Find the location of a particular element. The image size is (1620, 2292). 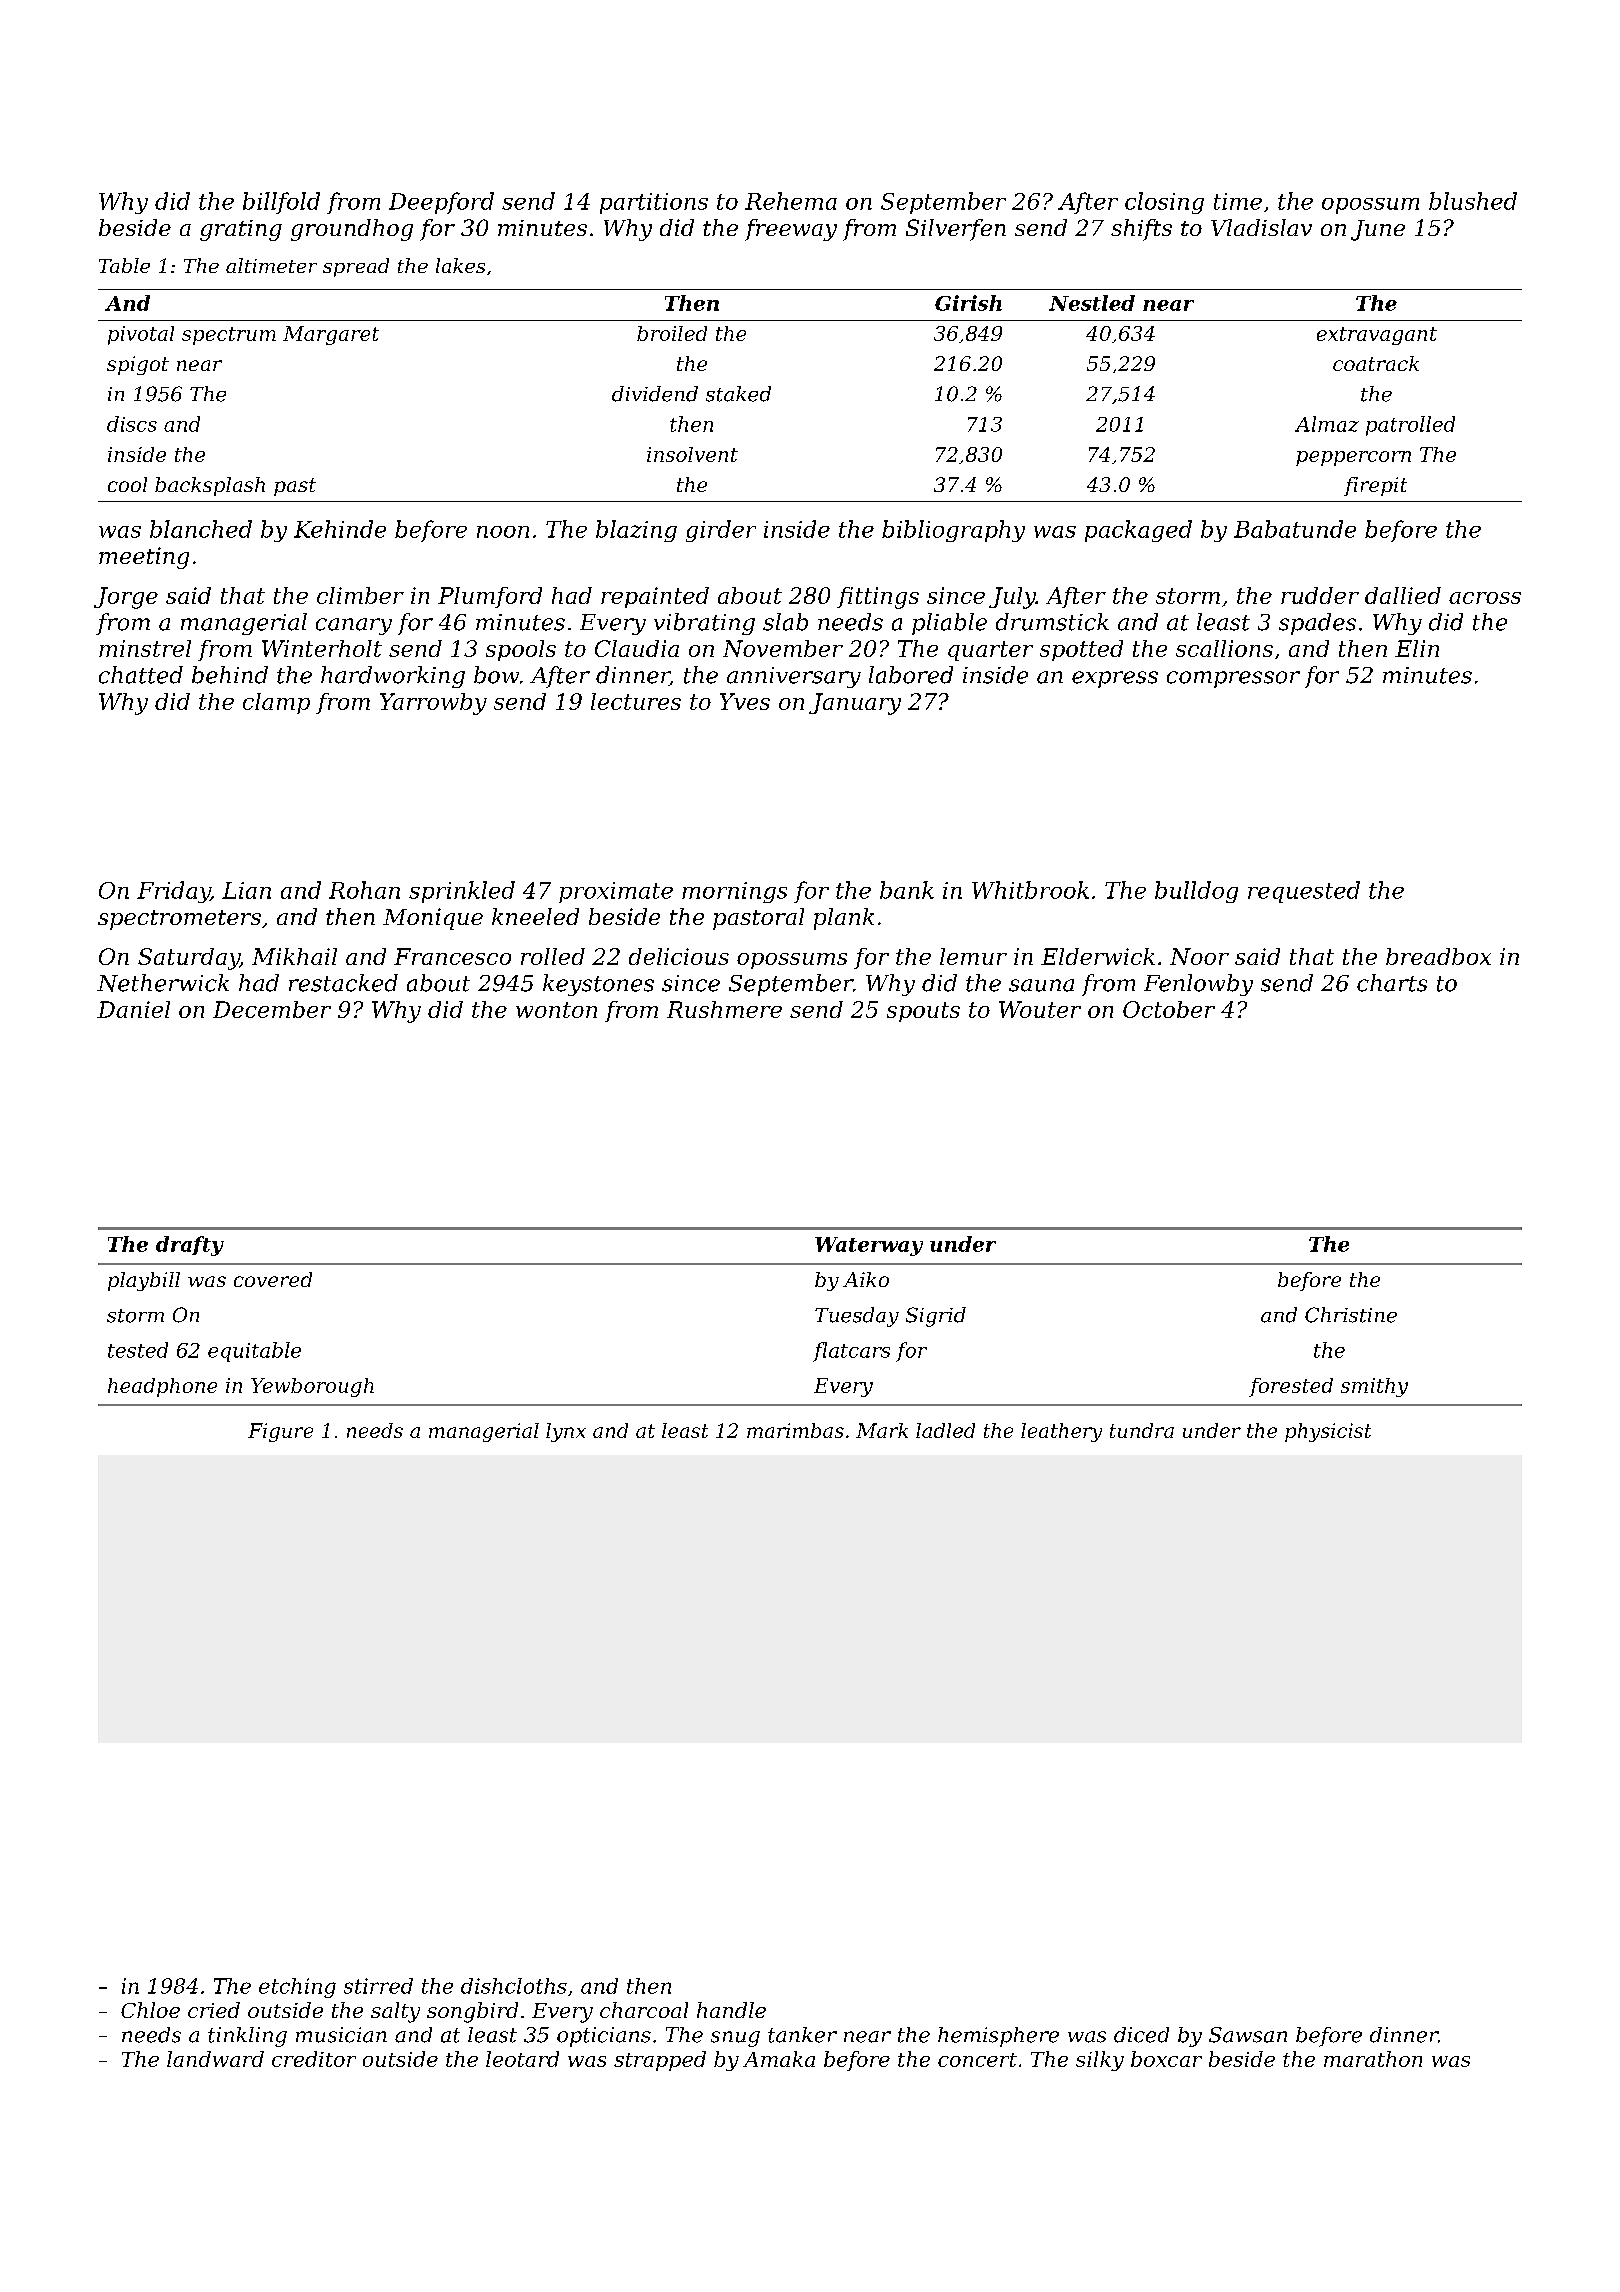

broiled is located at coordinates (672, 333).
